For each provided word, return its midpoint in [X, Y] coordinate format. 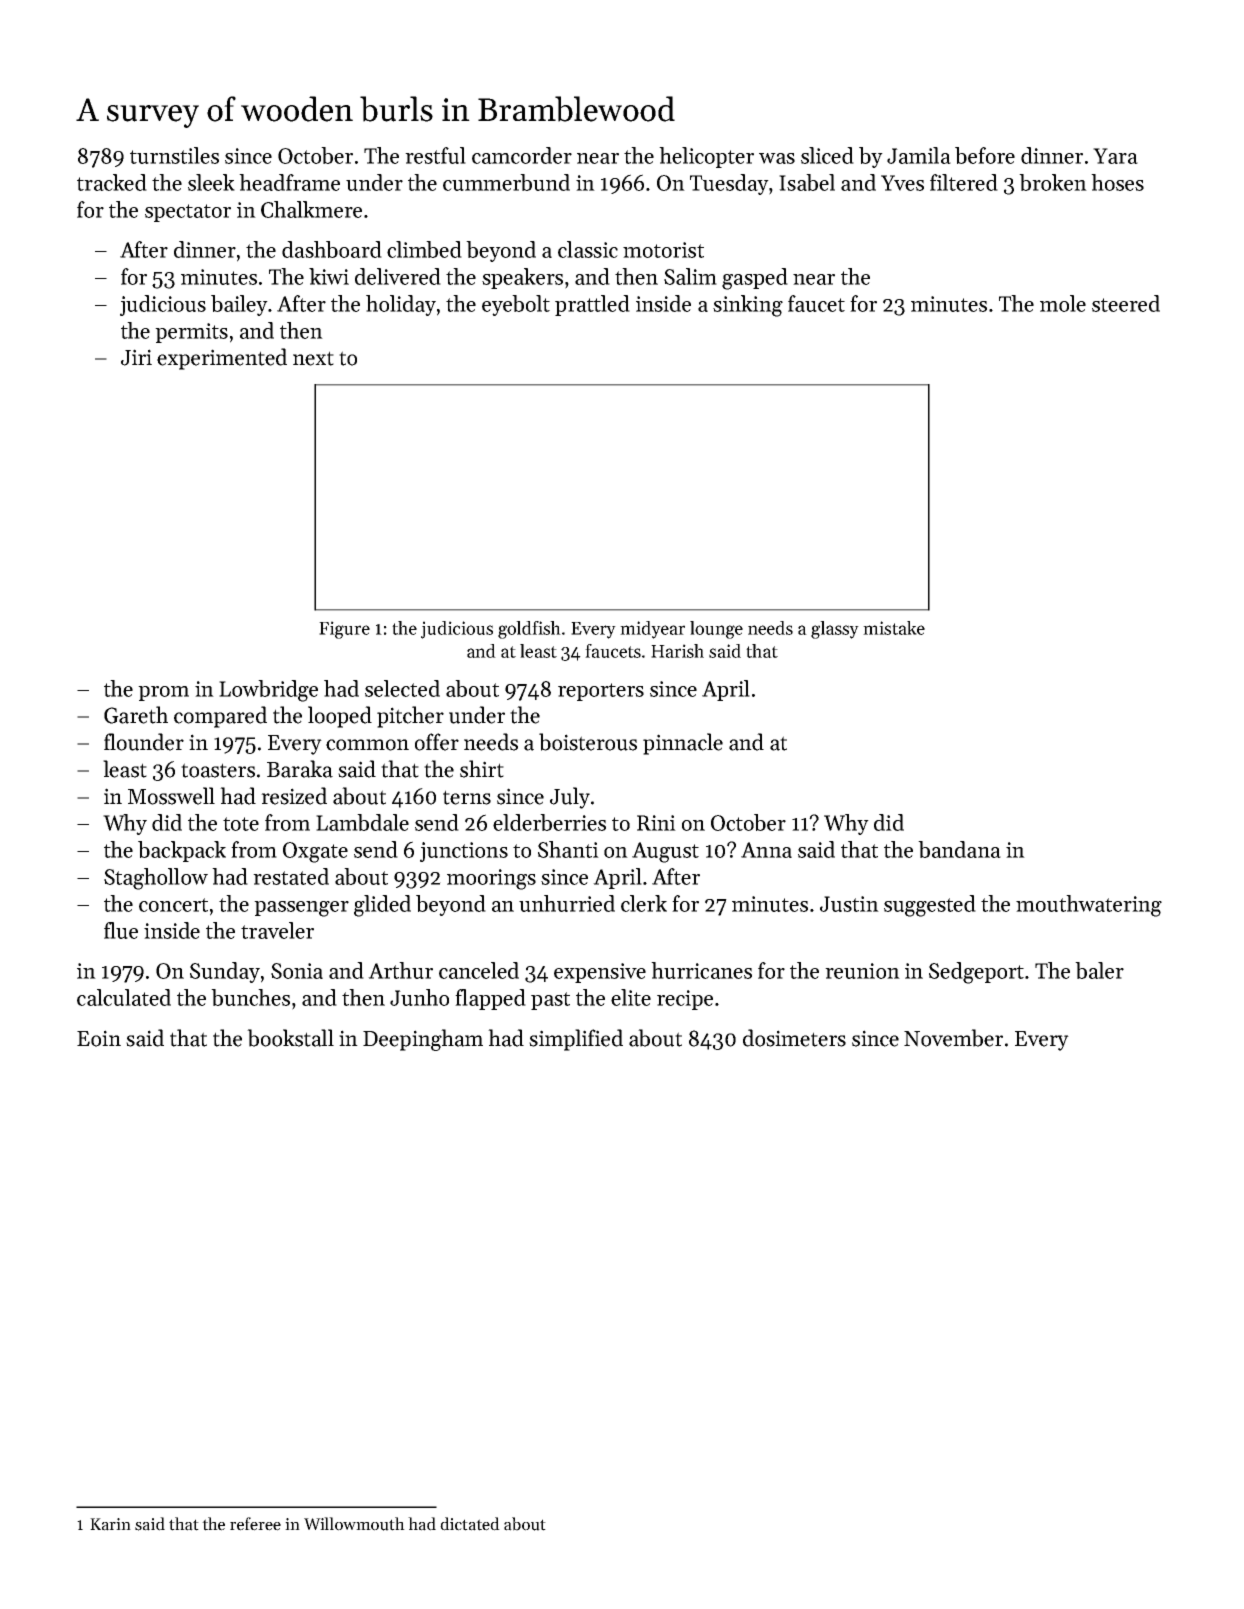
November [953, 1038]
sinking [748, 306]
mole [1063, 303]
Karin [110, 1524]
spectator [188, 213]
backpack [182, 851]
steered [1126, 303]
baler [1099, 970]
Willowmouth [354, 1524]
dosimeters [794, 1038]
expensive [600, 973]
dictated [470, 1524]
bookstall [290, 1038]
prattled [592, 305]
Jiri [136, 357]
